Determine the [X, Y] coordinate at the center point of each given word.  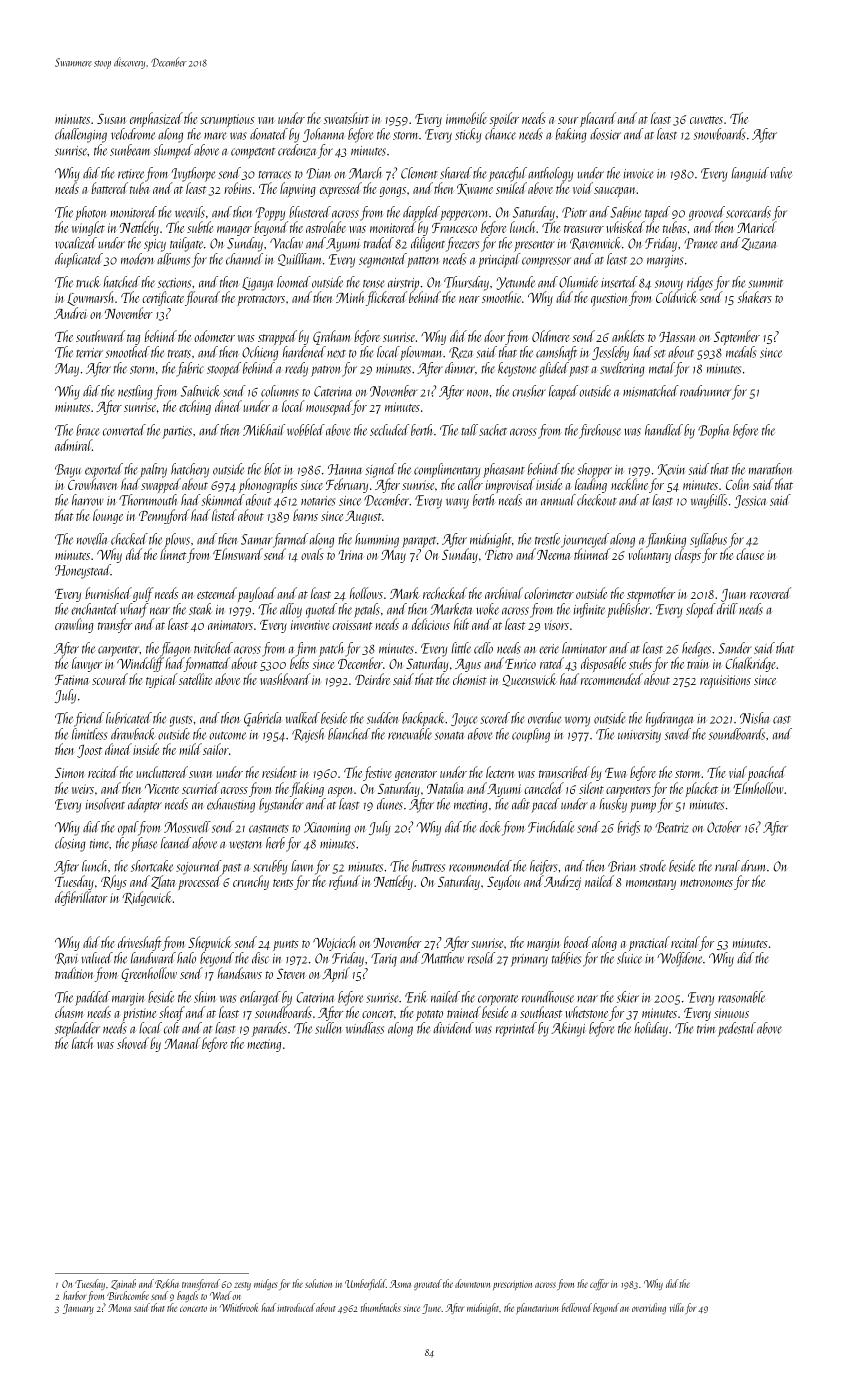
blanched [349, 734]
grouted [428, 1284]
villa [677, 1307]
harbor [75, 1295]
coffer [599, 1284]
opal [128, 828]
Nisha [755, 718]
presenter [534, 246]
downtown [472, 1283]
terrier [89, 353]
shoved [133, 1043]
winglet [88, 229]
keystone [517, 369]
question [609, 300]
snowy [669, 285]
